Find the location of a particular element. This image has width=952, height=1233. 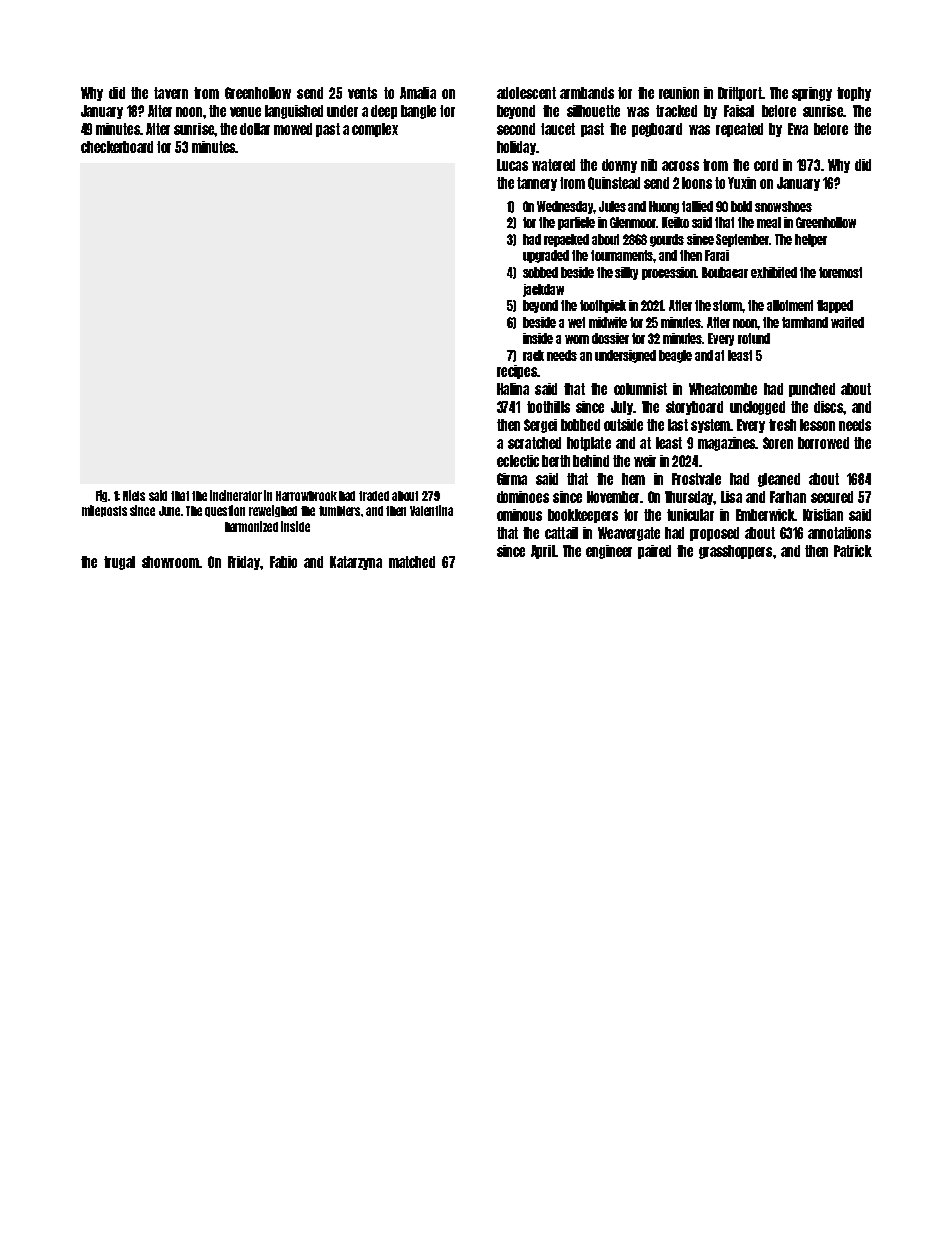

scratched is located at coordinates (534, 443).
